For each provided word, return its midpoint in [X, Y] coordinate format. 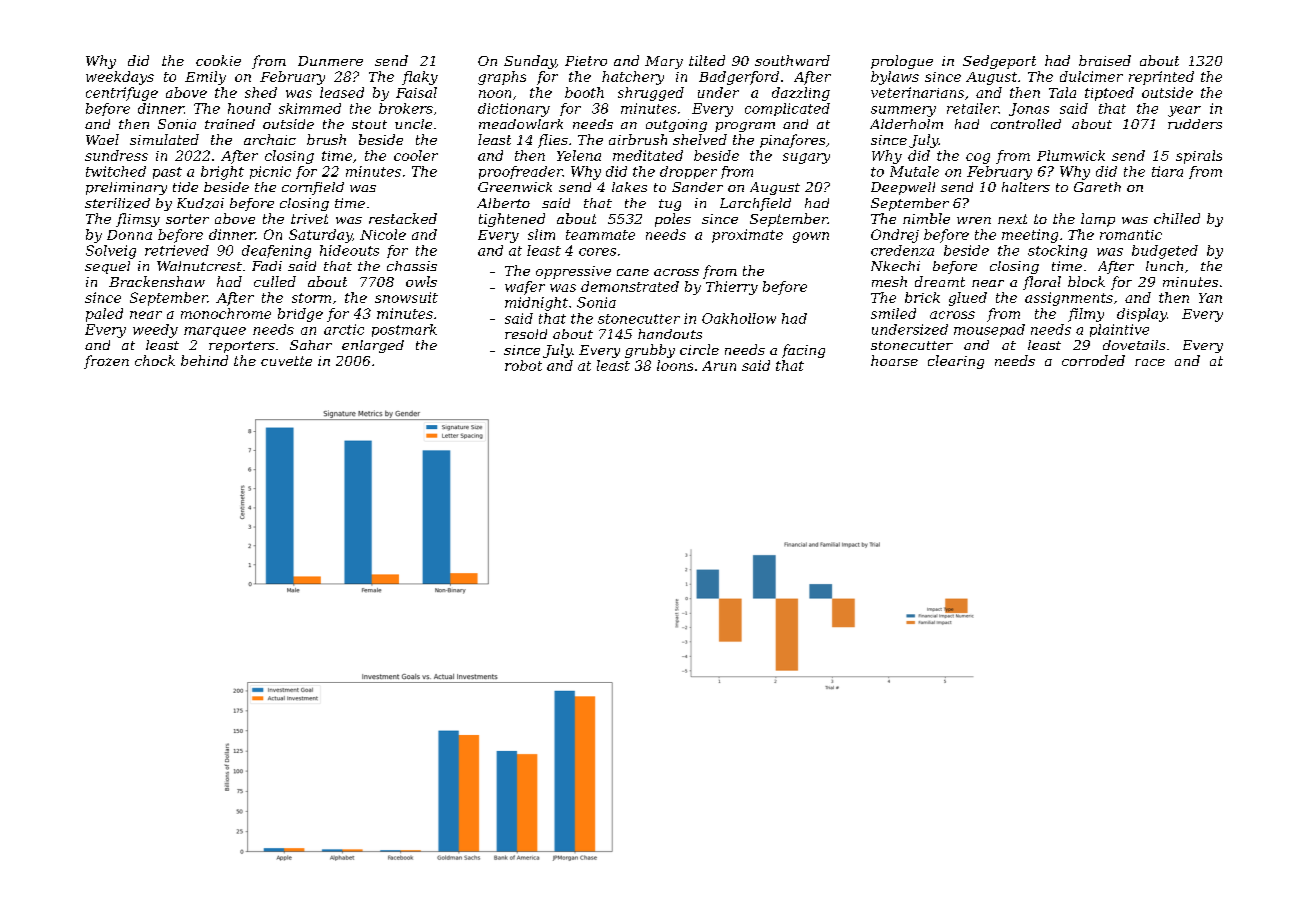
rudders [1195, 124]
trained [230, 124]
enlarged [373, 346]
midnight [536, 304]
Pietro [586, 61]
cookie [218, 60]
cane [633, 272]
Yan [1210, 298]
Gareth [1097, 187]
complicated [787, 109]
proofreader [521, 172]
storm [311, 298]
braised [1105, 60]
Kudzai [200, 203]
